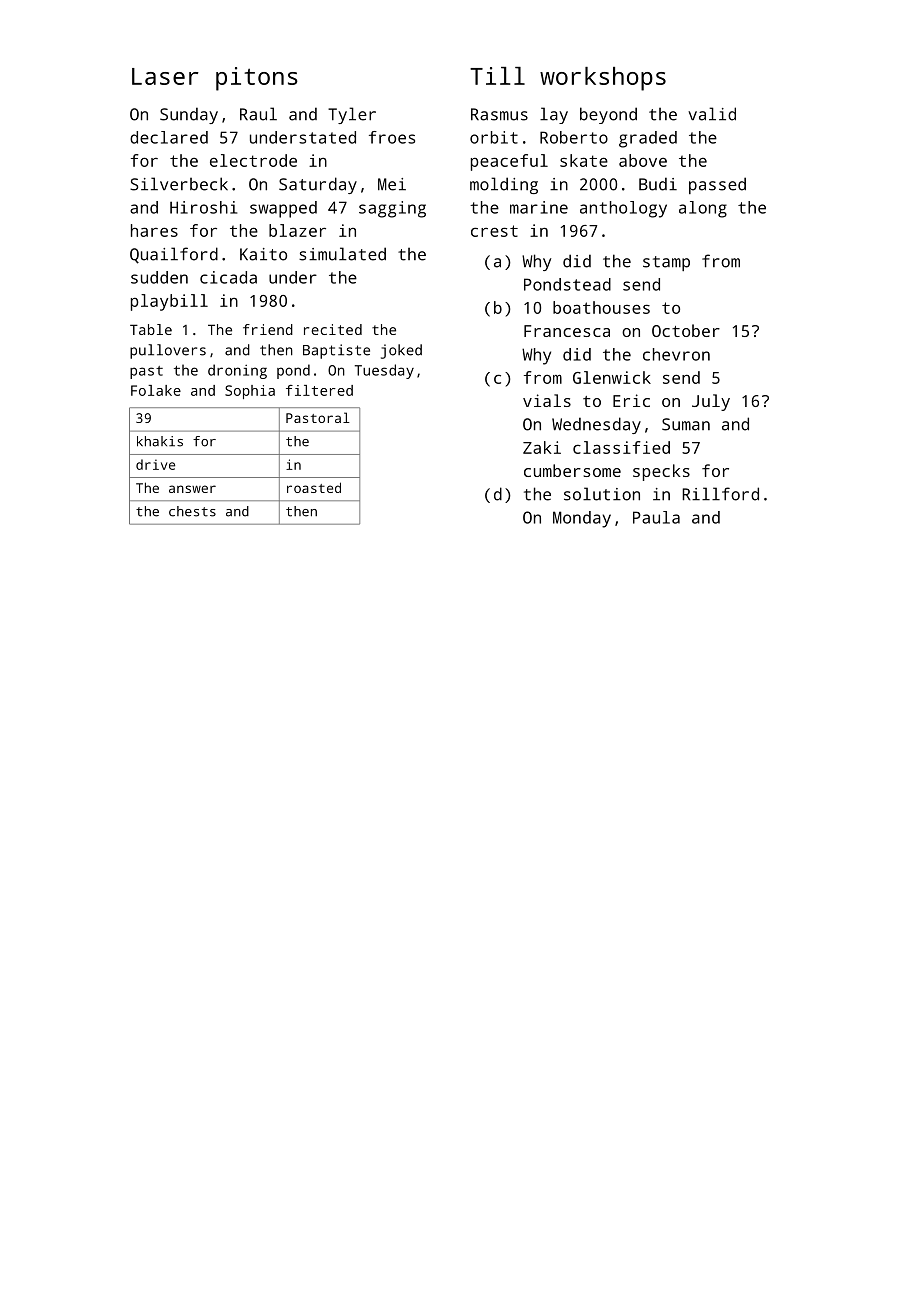  Describe the element at coordinates (169, 137) in the screenshot. I see `declared` at that location.
